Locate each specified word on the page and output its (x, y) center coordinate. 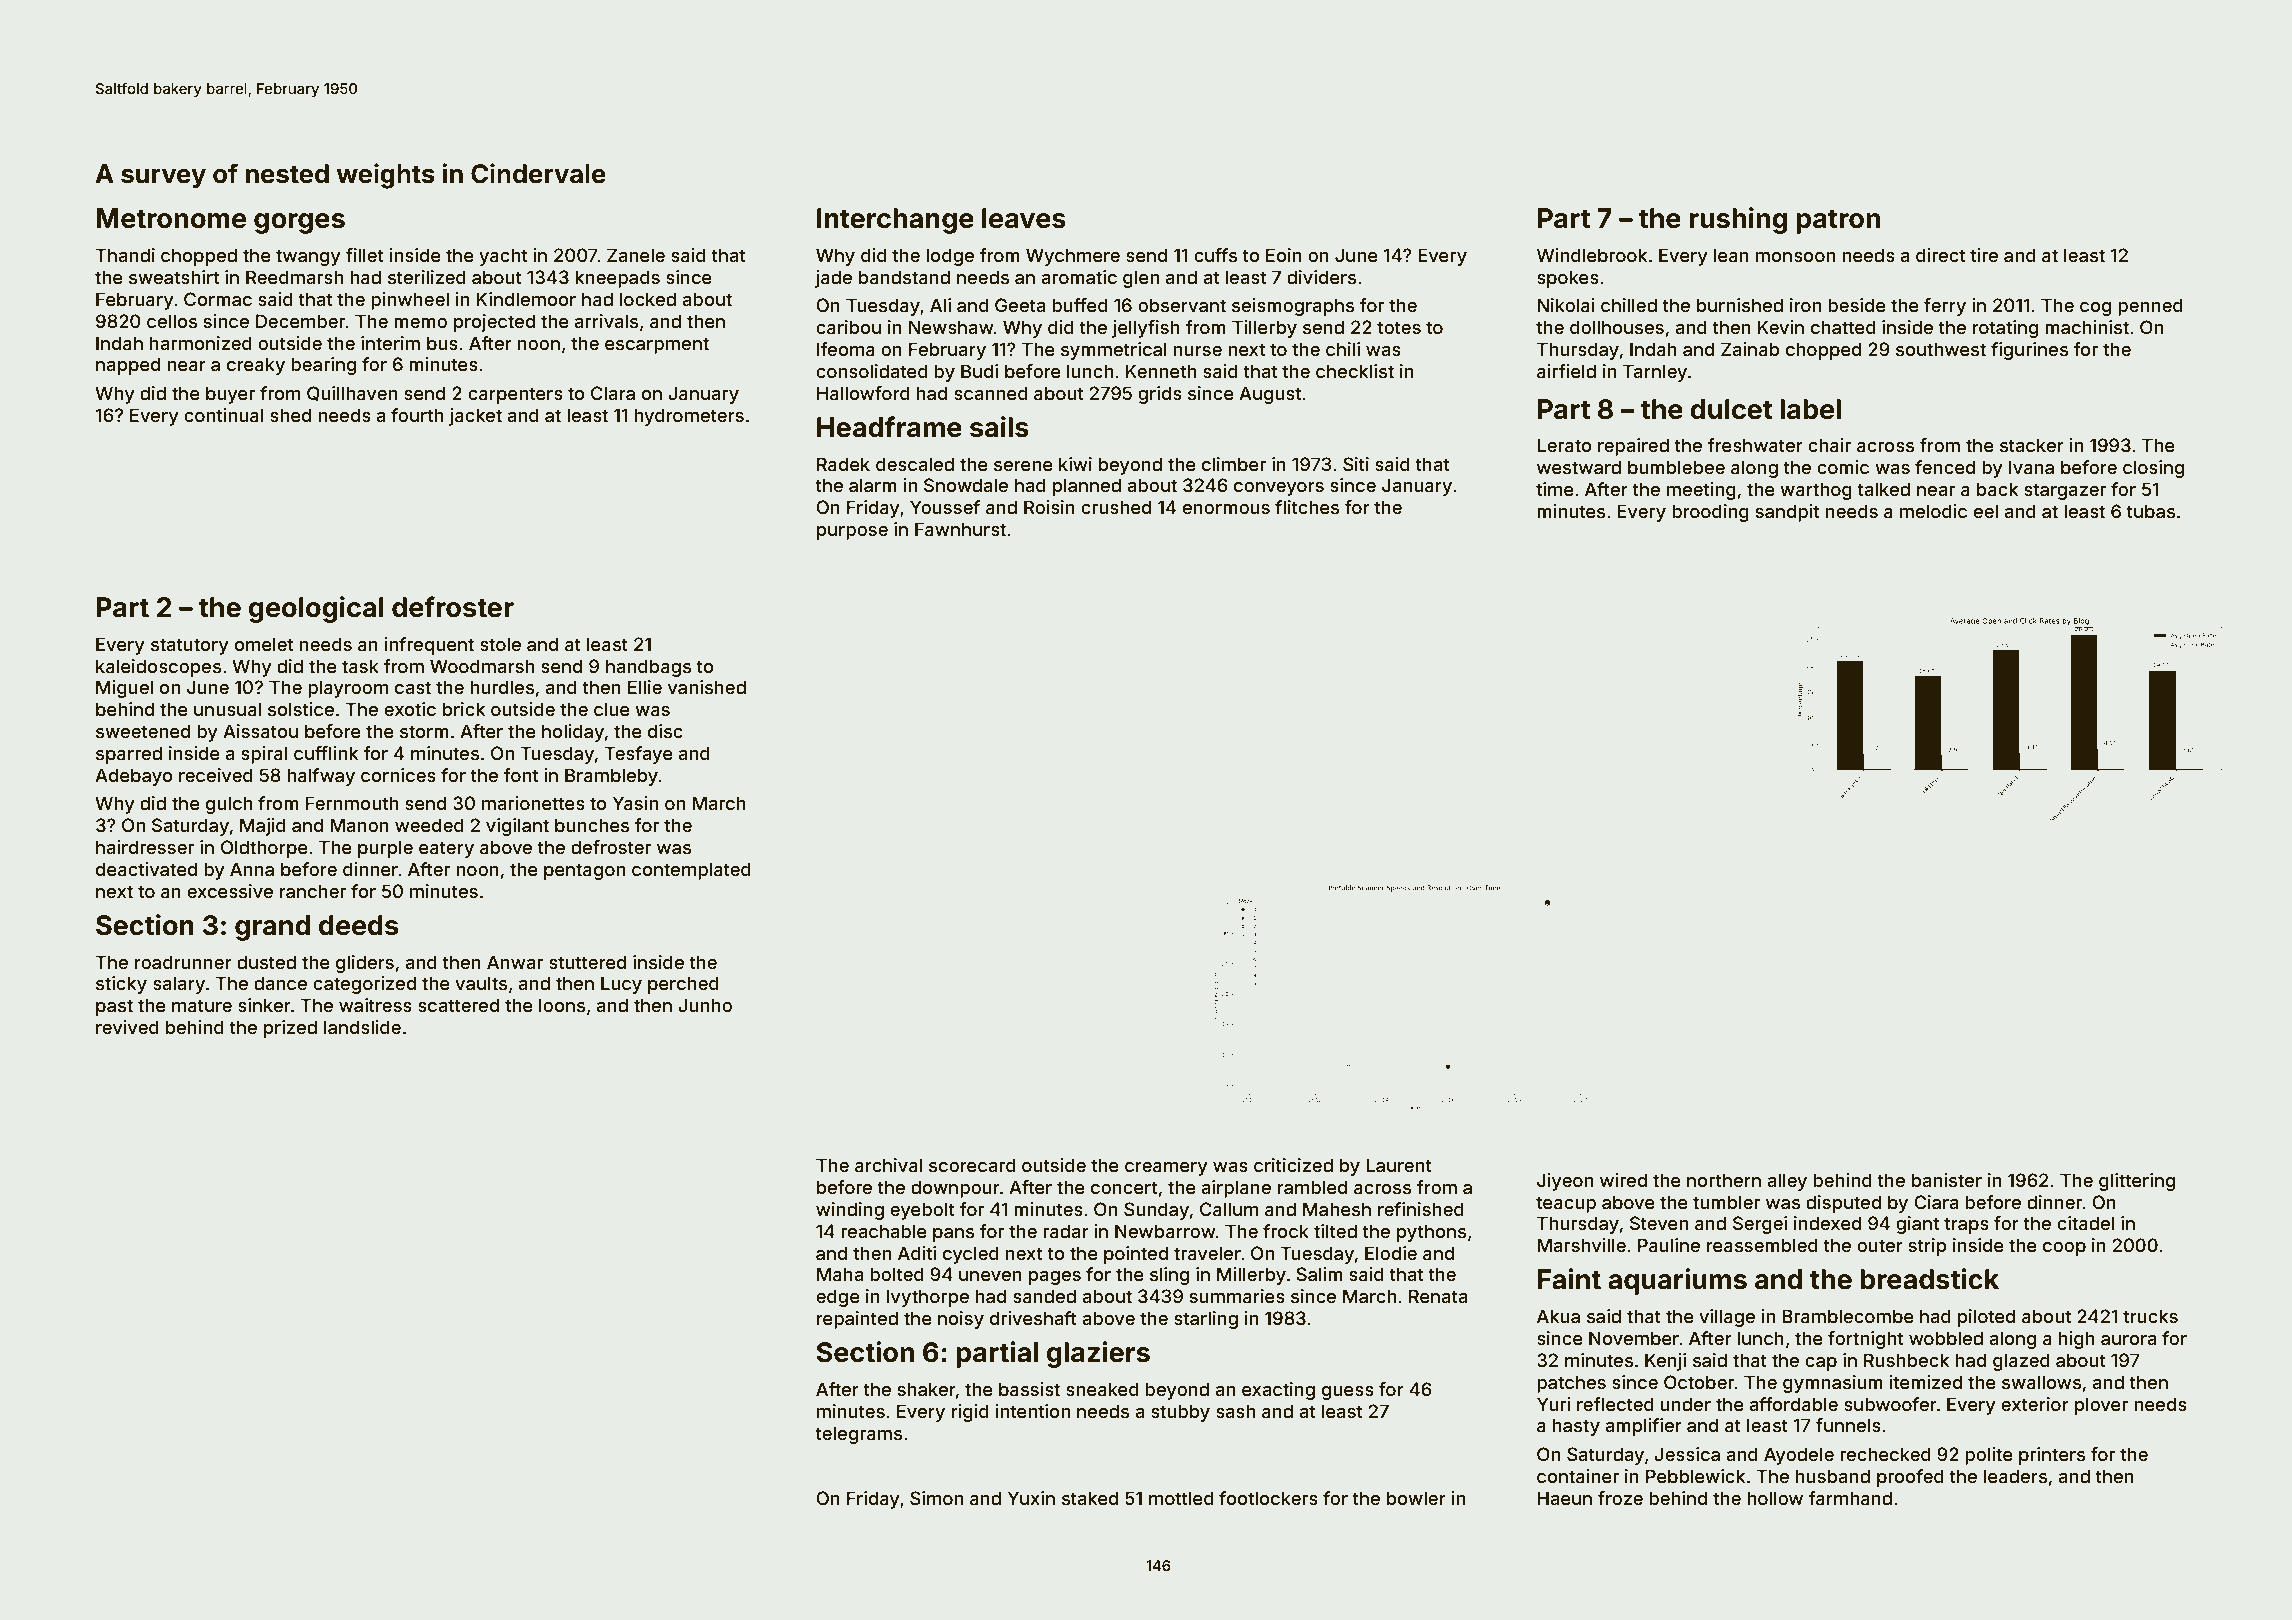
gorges (299, 223)
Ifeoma (846, 349)
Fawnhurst (960, 529)
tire (1984, 255)
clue (612, 709)
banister (1947, 1180)
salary (179, 985)
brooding (1710, 513)
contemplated (691, 871)
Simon (936, 1498)
